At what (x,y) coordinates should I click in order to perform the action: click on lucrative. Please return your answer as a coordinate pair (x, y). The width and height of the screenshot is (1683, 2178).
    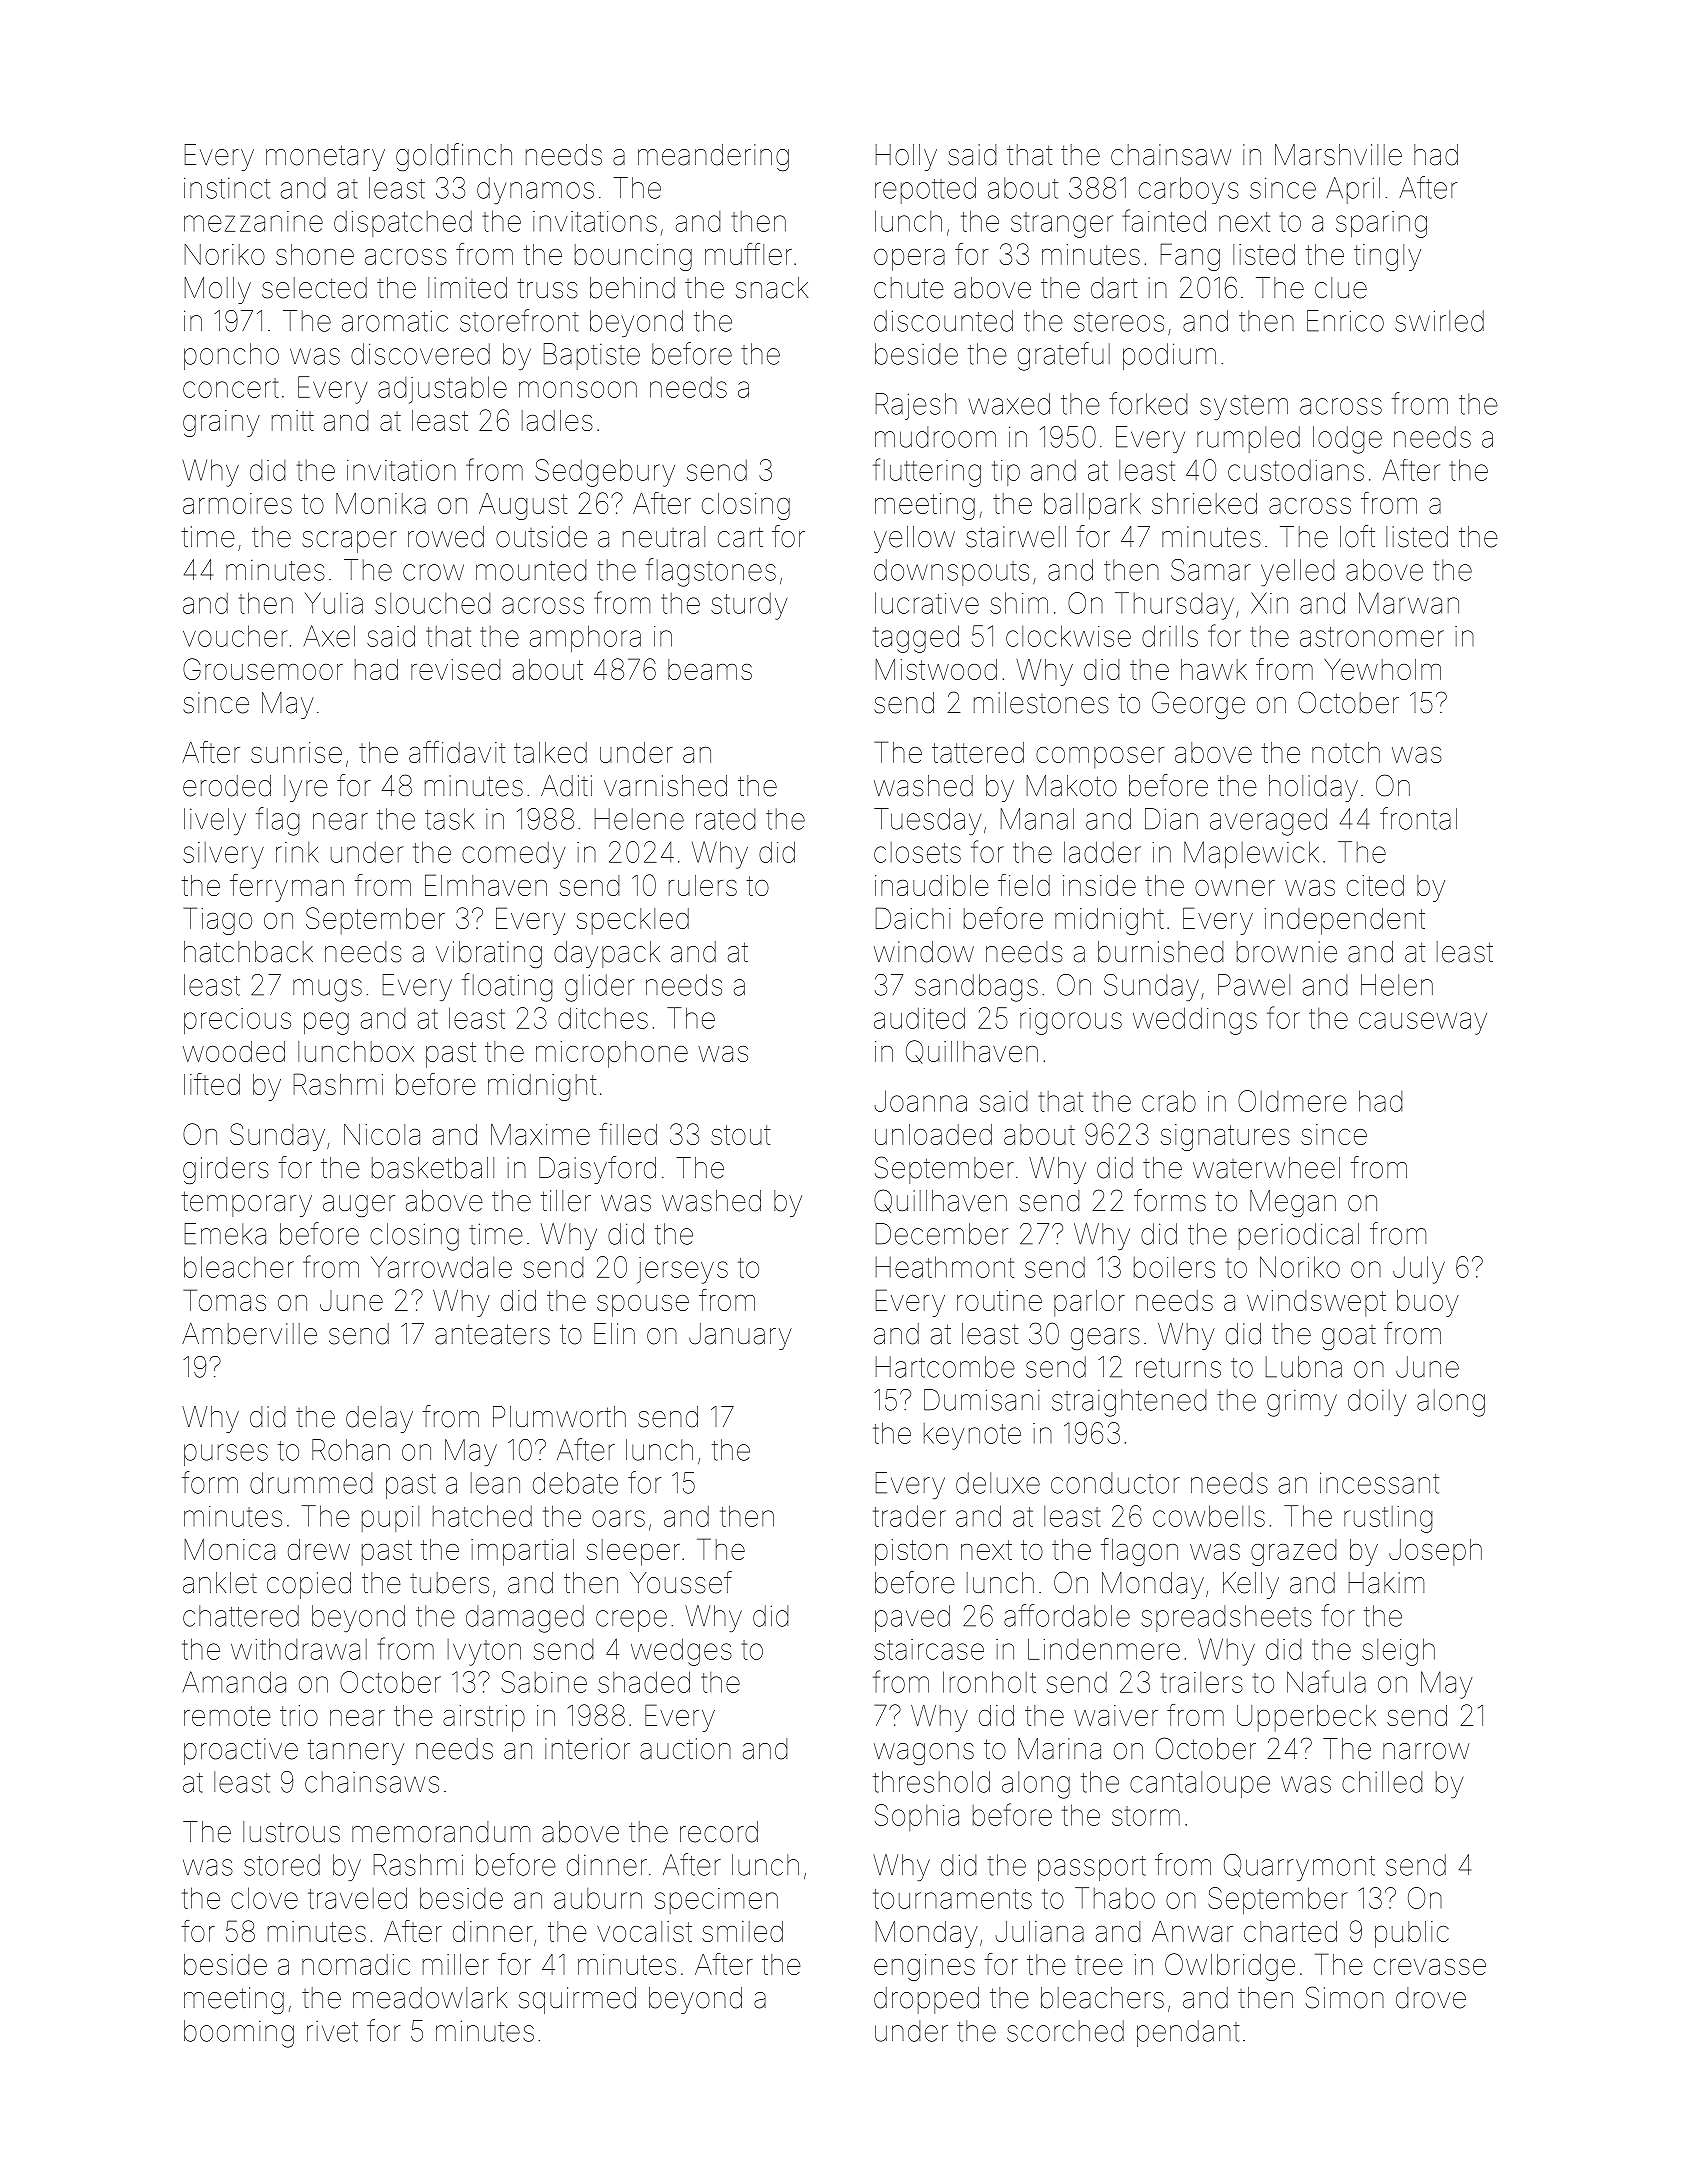
    Looking at the image, I should click on (927, 603).
